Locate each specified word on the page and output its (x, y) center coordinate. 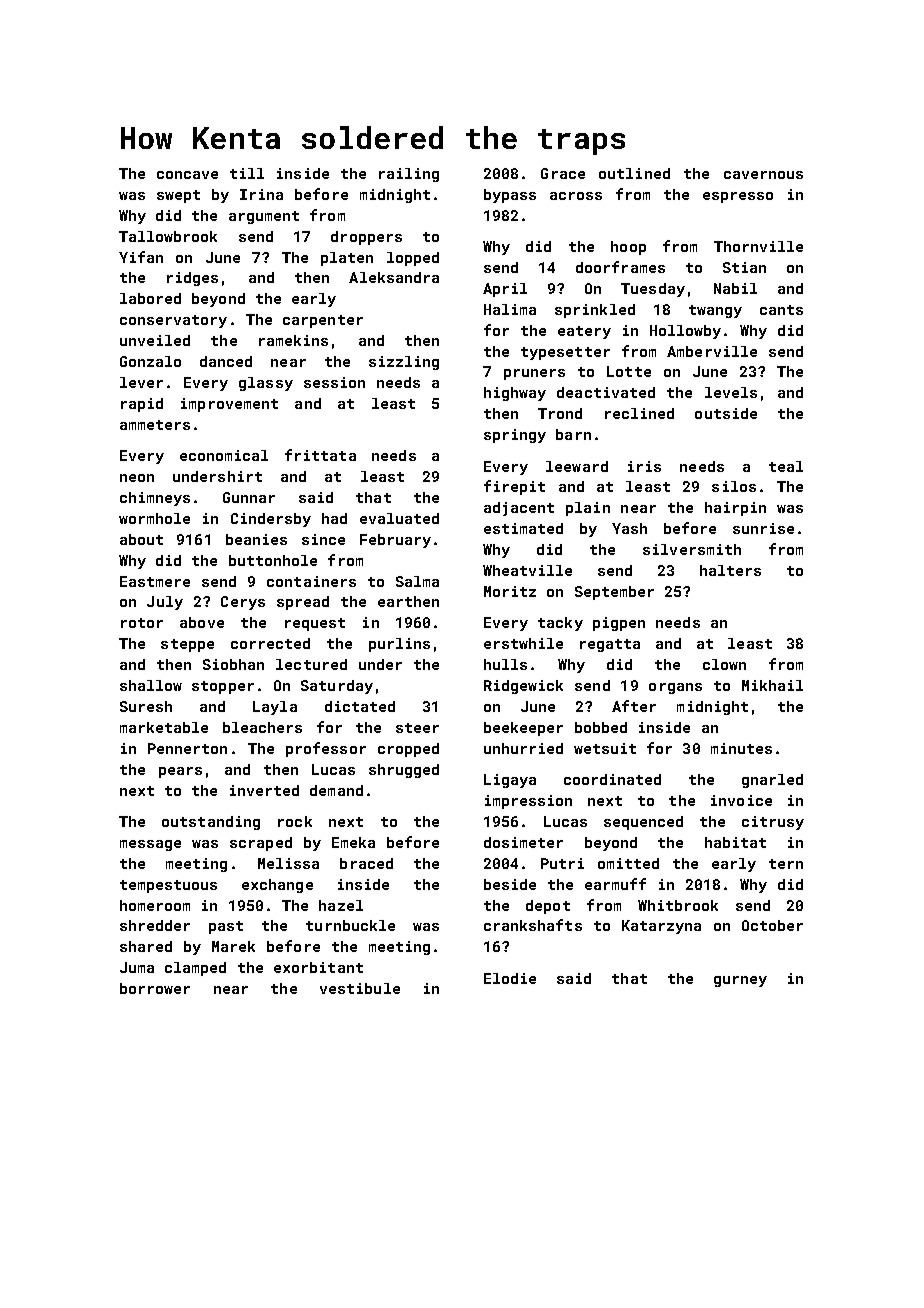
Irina (261, 194)
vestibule (360, 988)
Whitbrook (678, 905)
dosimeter (523, 842)
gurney (740, 981)
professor (326, 749)
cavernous (763, 175)
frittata (320, 455)
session (334, 382)
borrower (155, 988)
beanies (256, 539)
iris (644, 466)
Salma (417, 581)
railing (409, 175)
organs (675, 688)
